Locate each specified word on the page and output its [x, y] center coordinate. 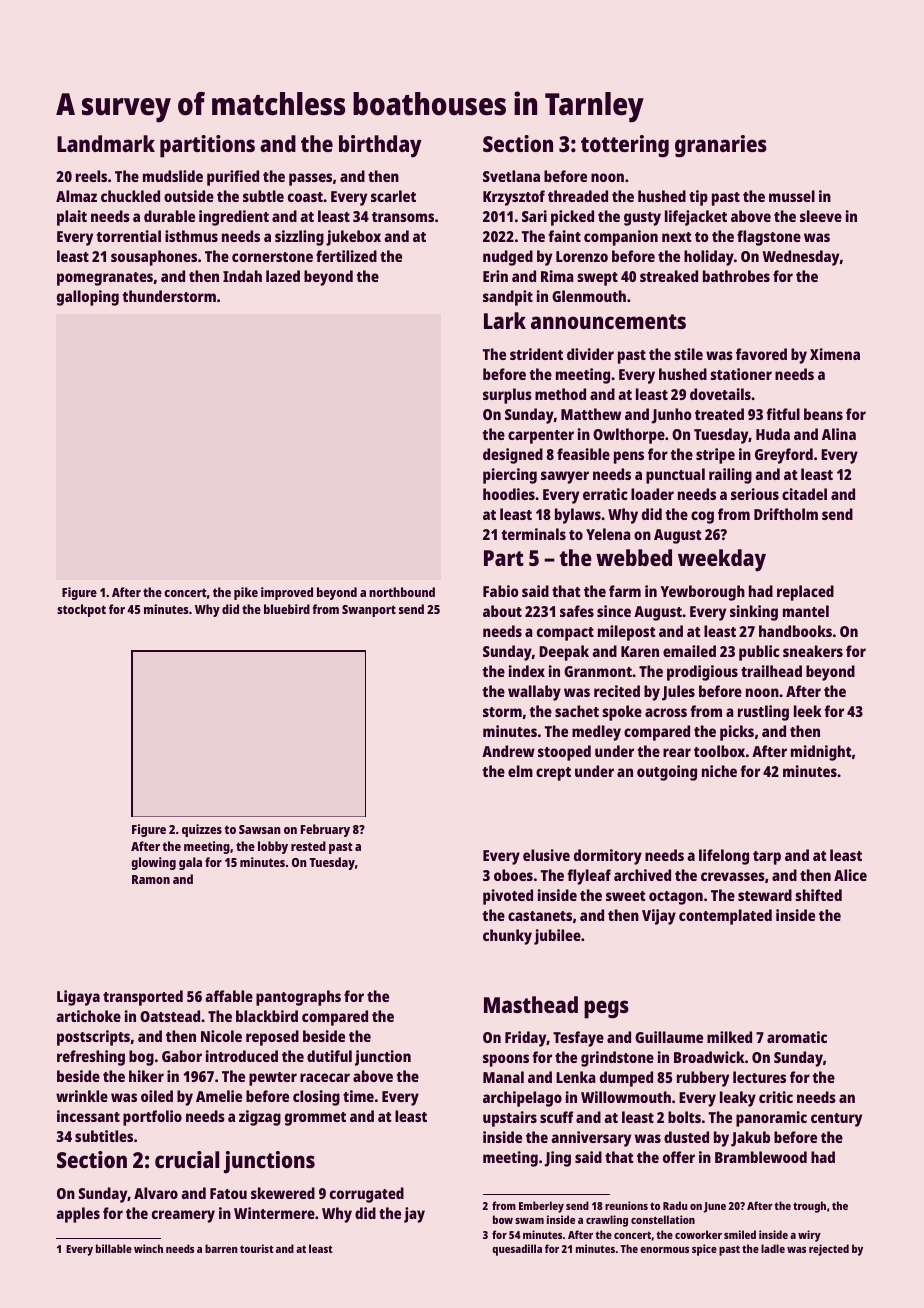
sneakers [813, 651]
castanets [540, 916]
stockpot [81, 610]
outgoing [667, 773]
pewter [273, 1079]
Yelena [608, 534]
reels [91, 176]
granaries [721, 146]
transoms [403, 217]
